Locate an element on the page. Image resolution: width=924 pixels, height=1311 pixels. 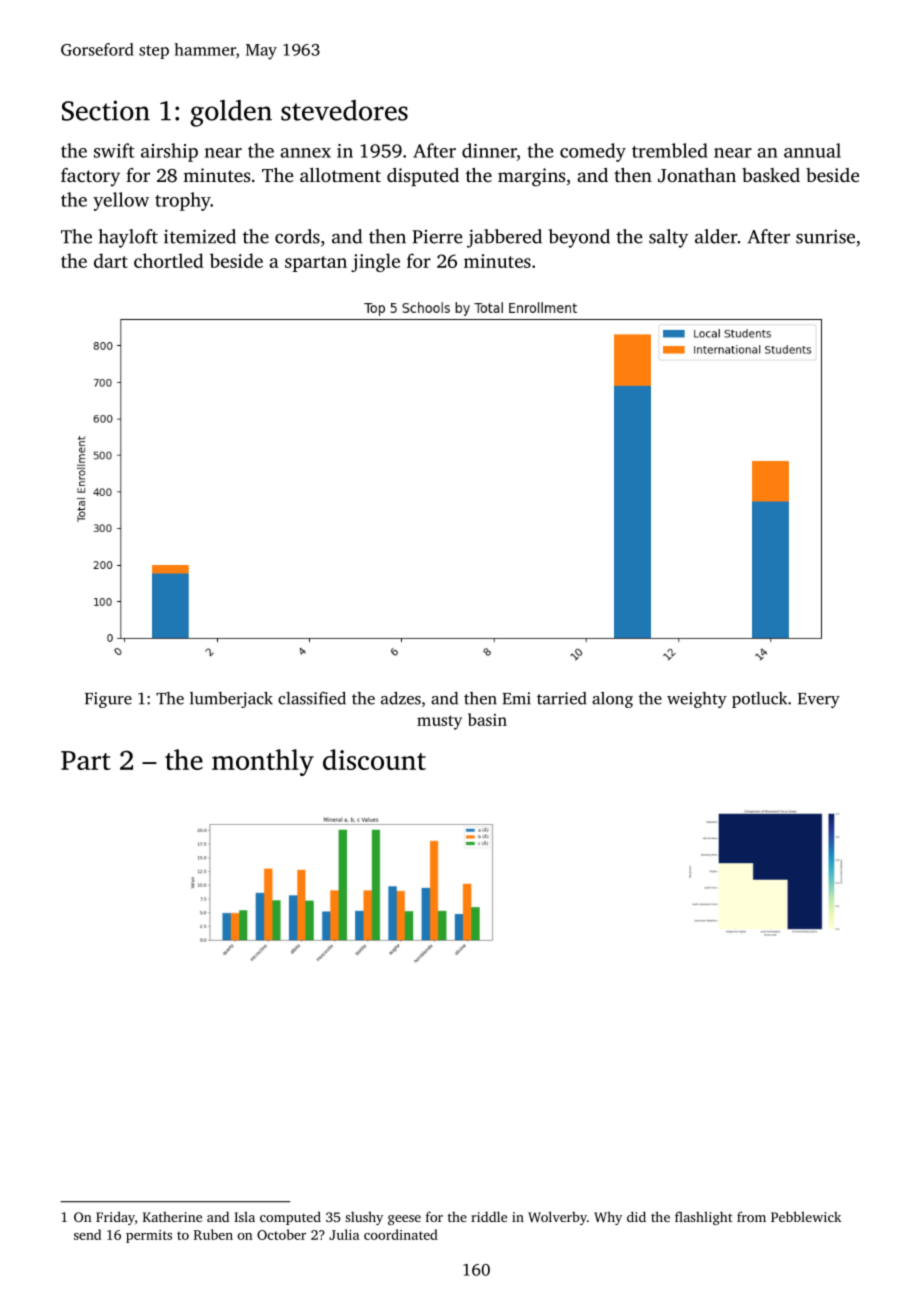
comedy is located at coordinates (593, 152).
